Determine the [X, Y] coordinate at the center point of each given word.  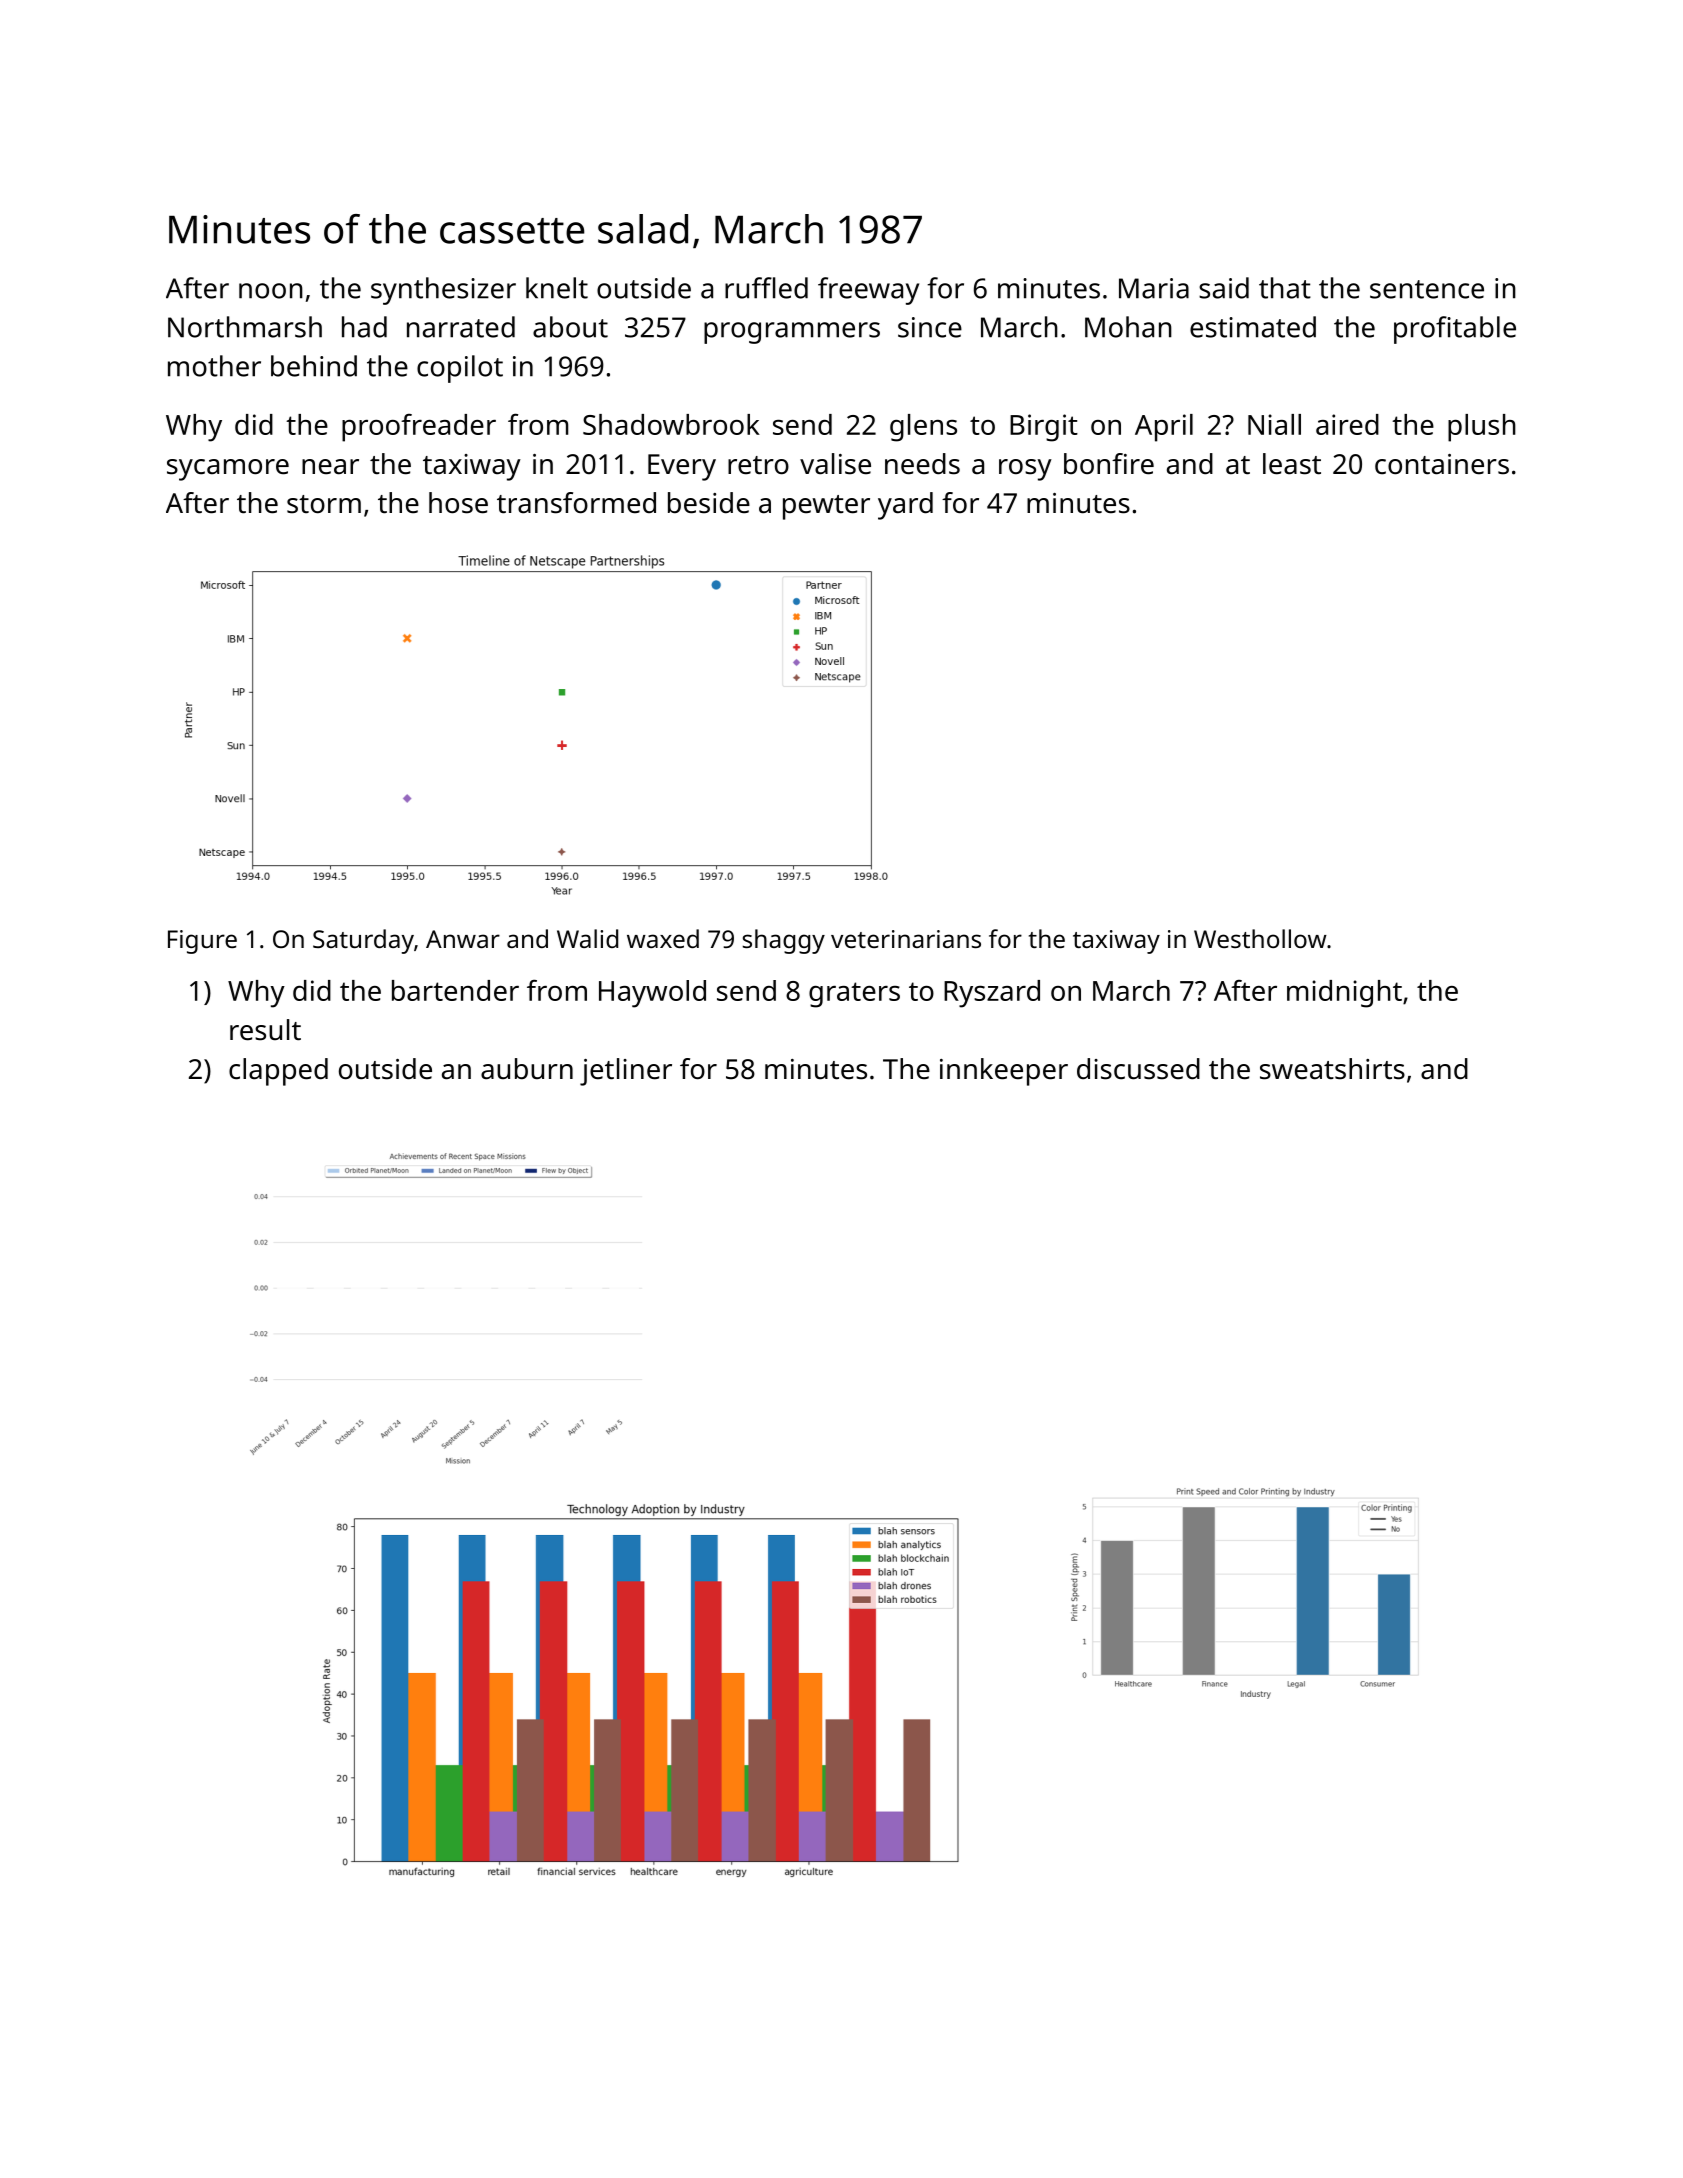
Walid [587, 938]
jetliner [626, 1072]
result [265, 1030]
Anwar [463, 939]
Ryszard [992, 994]
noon [271, 291]
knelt [557, 288]
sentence [1427, 289]
